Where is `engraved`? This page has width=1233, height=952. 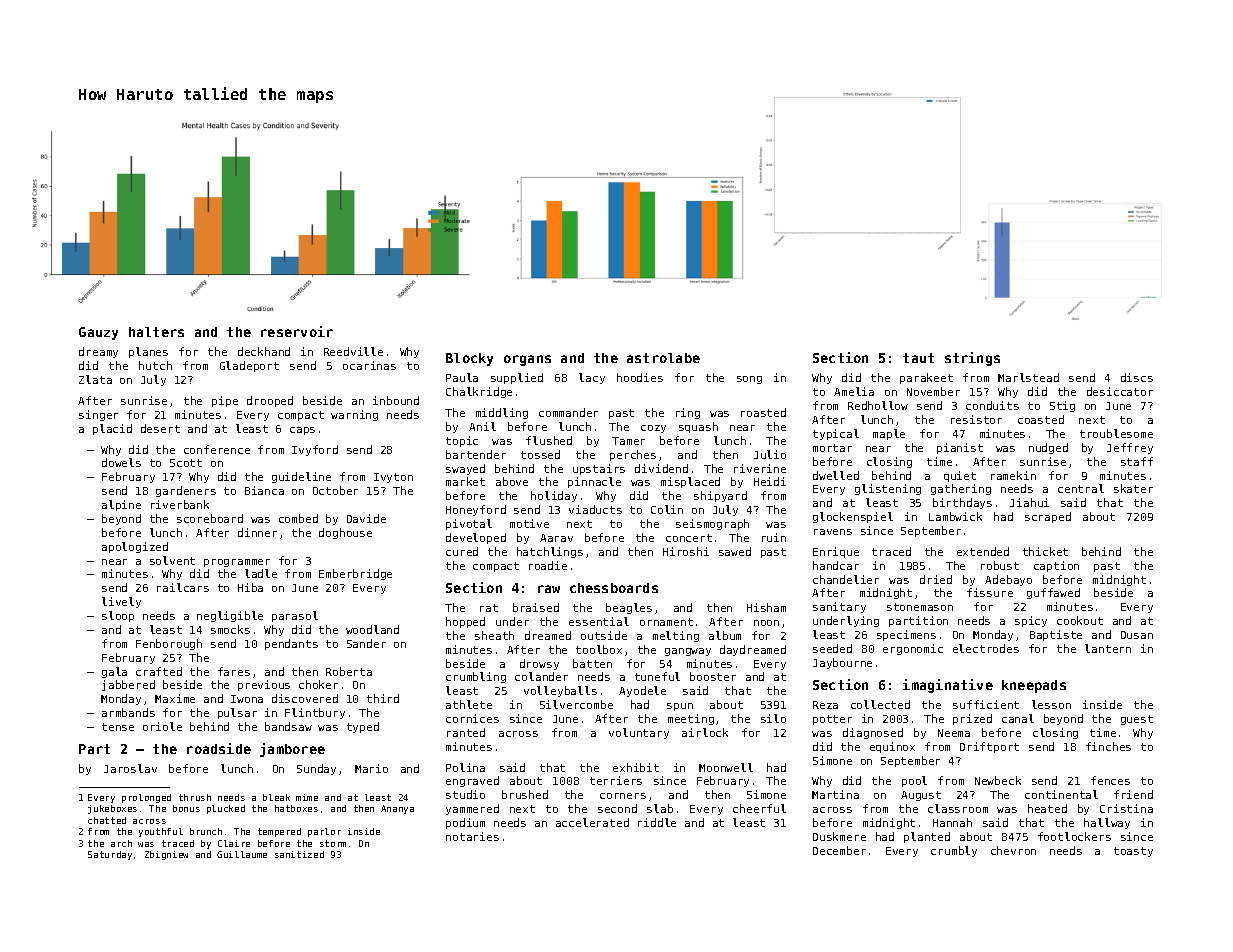 engraved is located at coordinates (472, 781).
